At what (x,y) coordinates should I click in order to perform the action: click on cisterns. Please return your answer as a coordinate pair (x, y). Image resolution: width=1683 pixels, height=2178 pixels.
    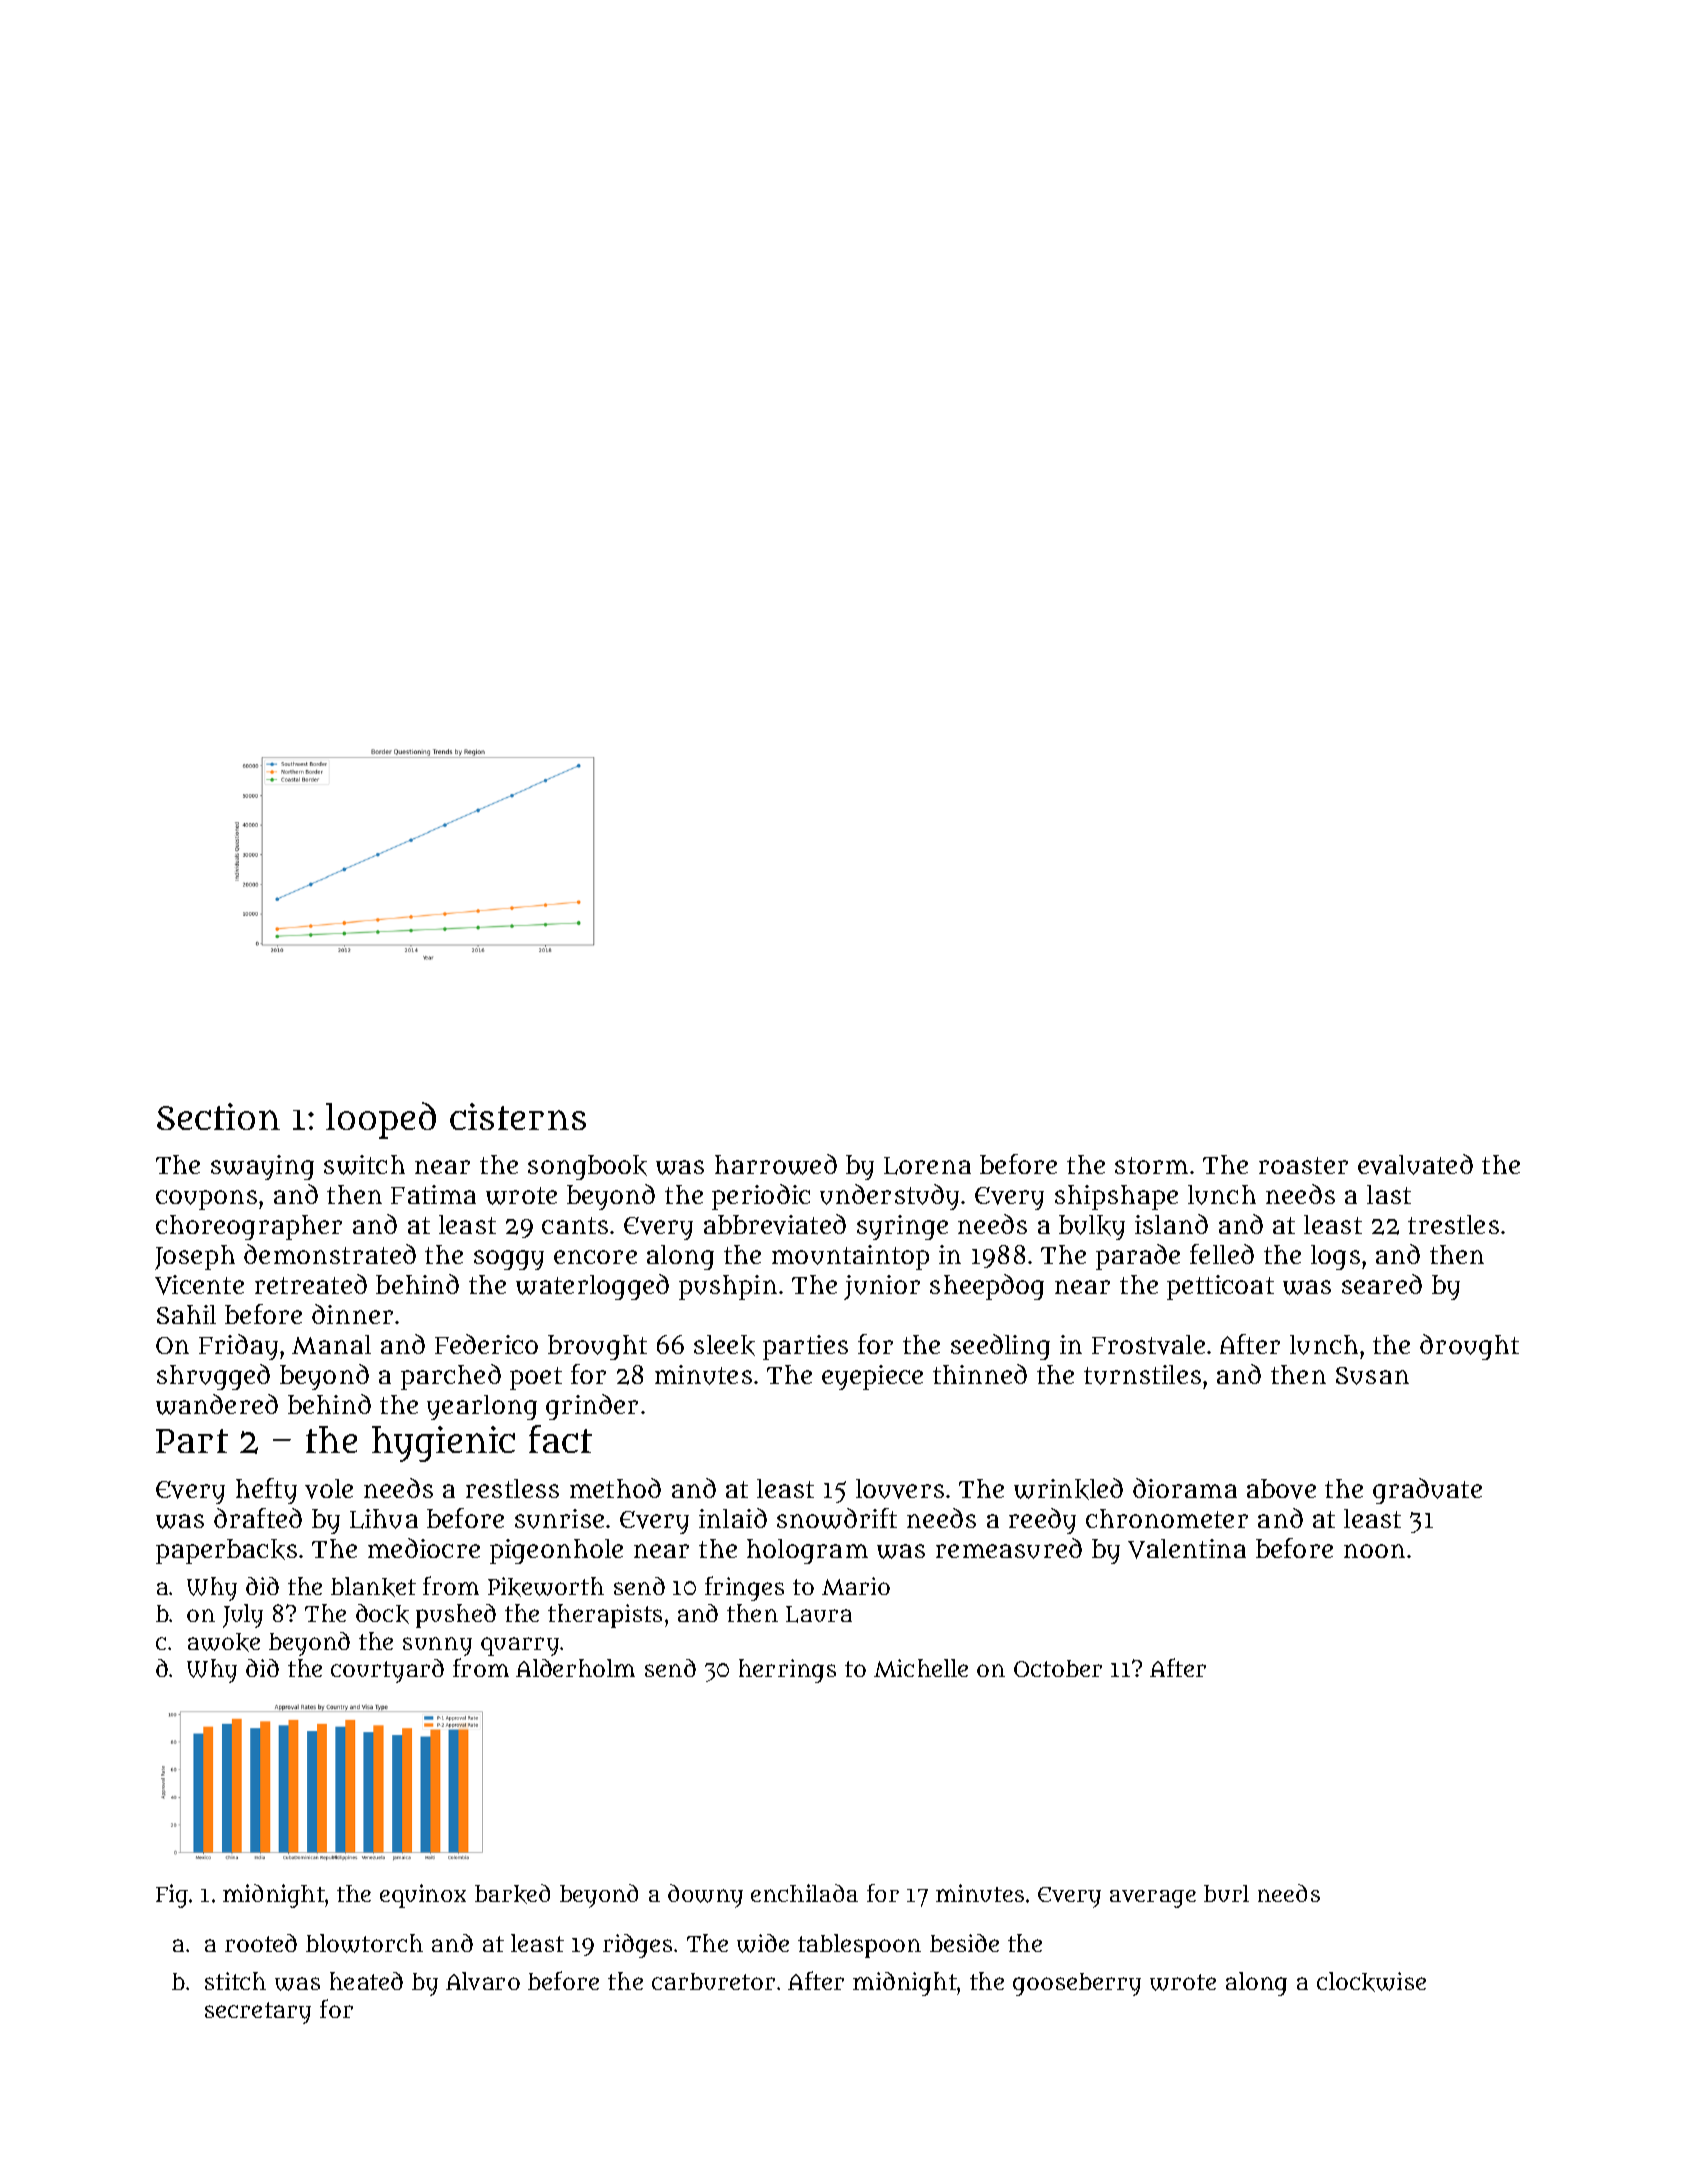
    Looking at the image, I should click on (518, 1116).
